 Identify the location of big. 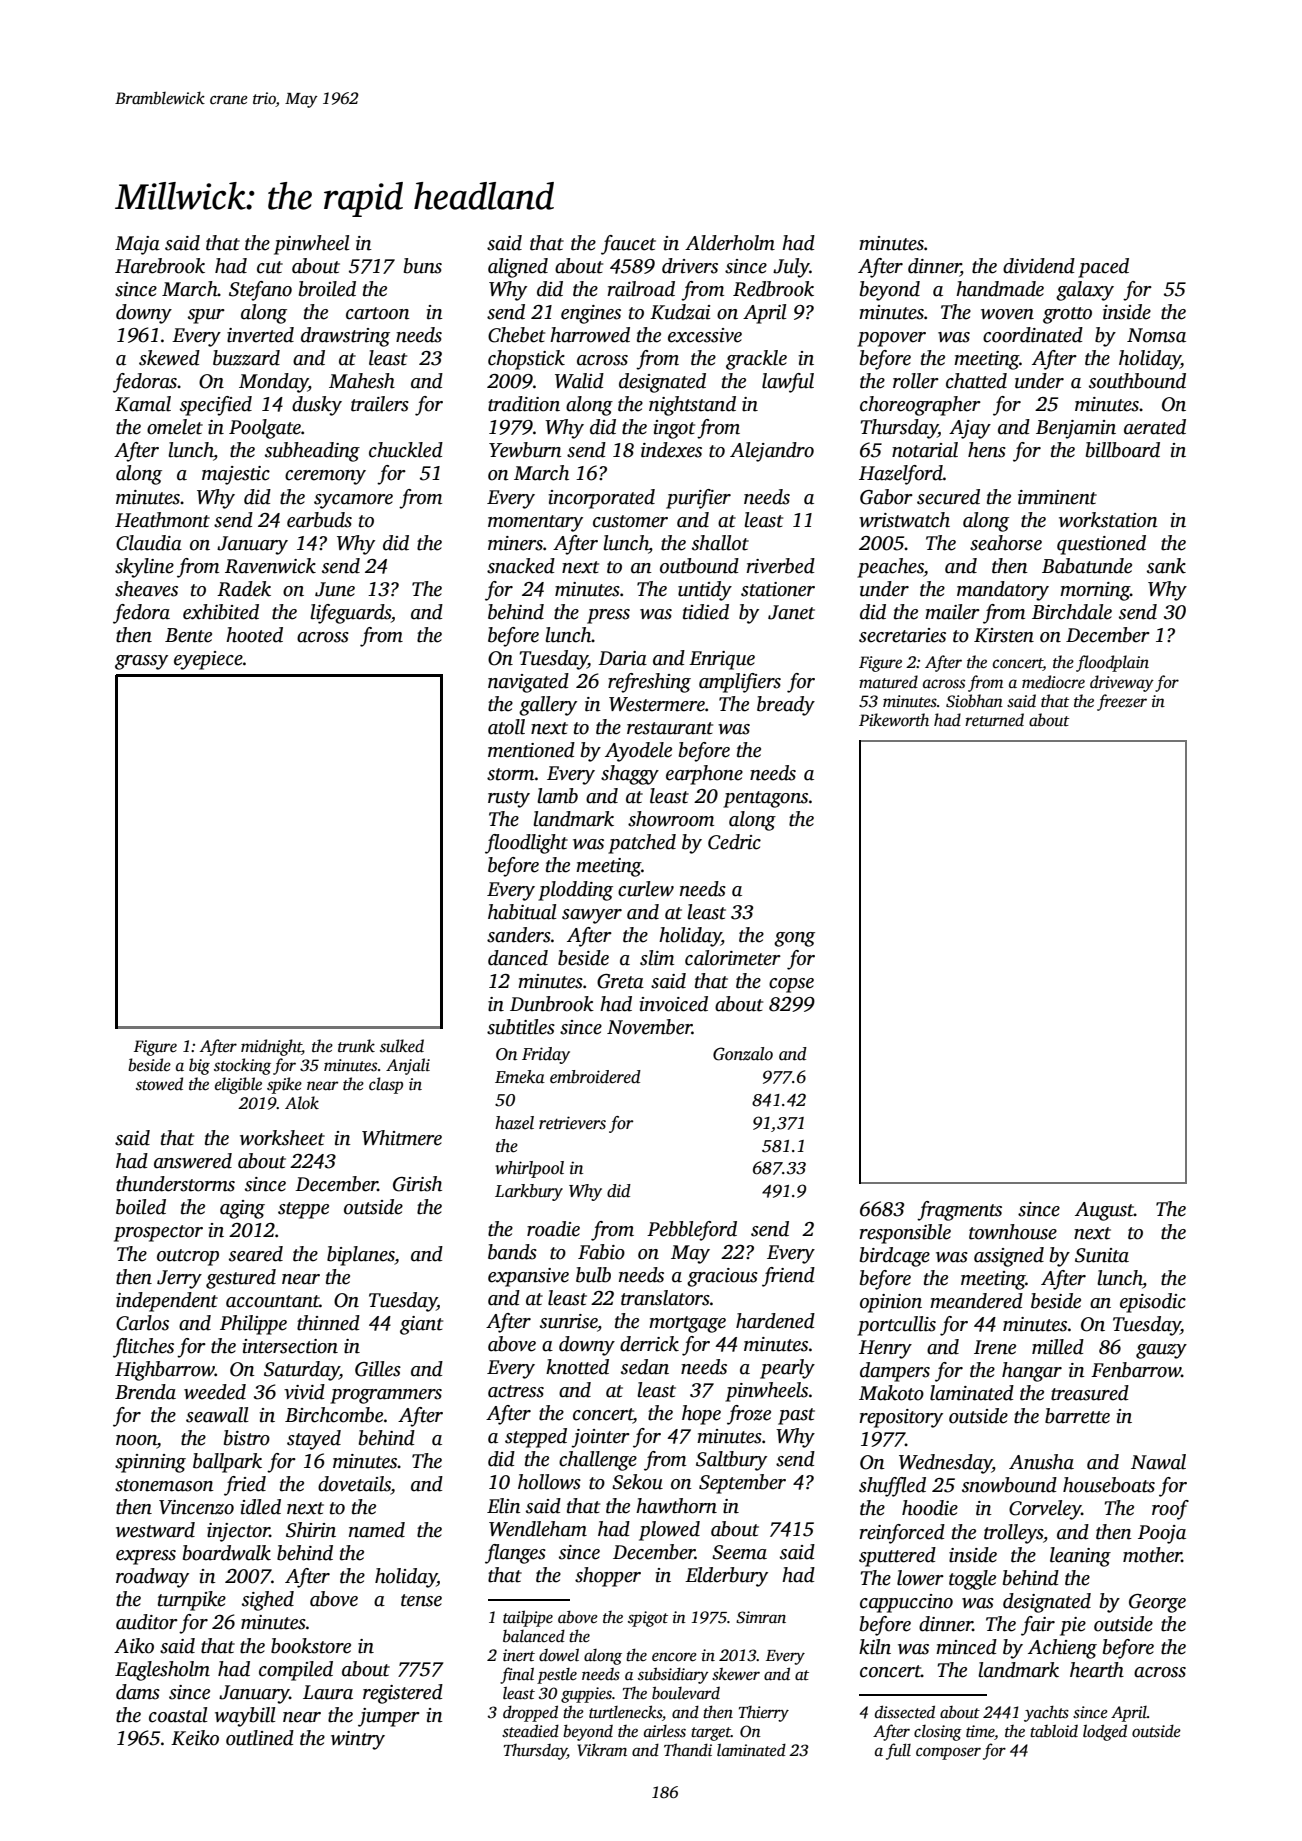
(199, 1066).
